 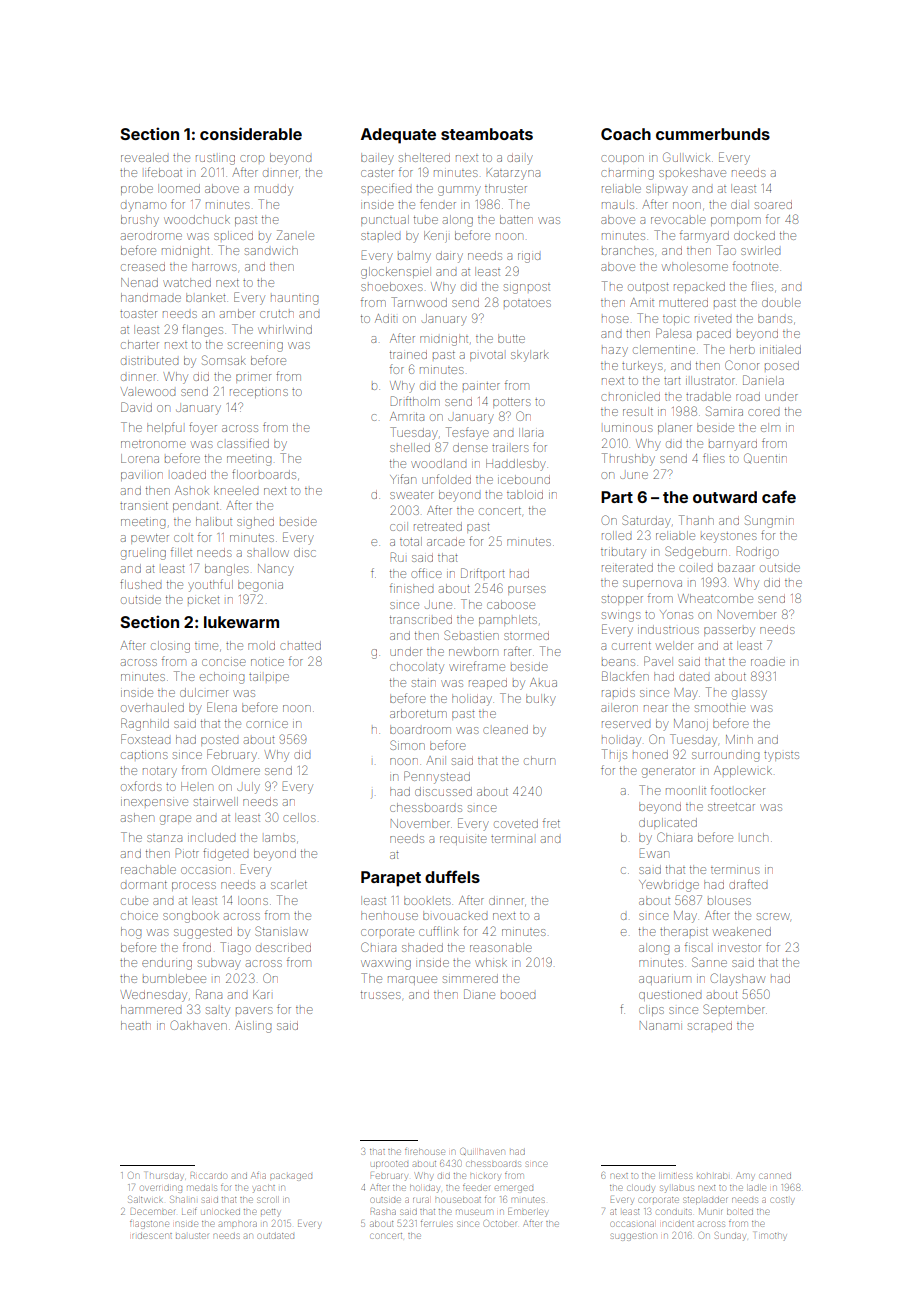 I want to click on mauls, so click(x=618, y=204).
